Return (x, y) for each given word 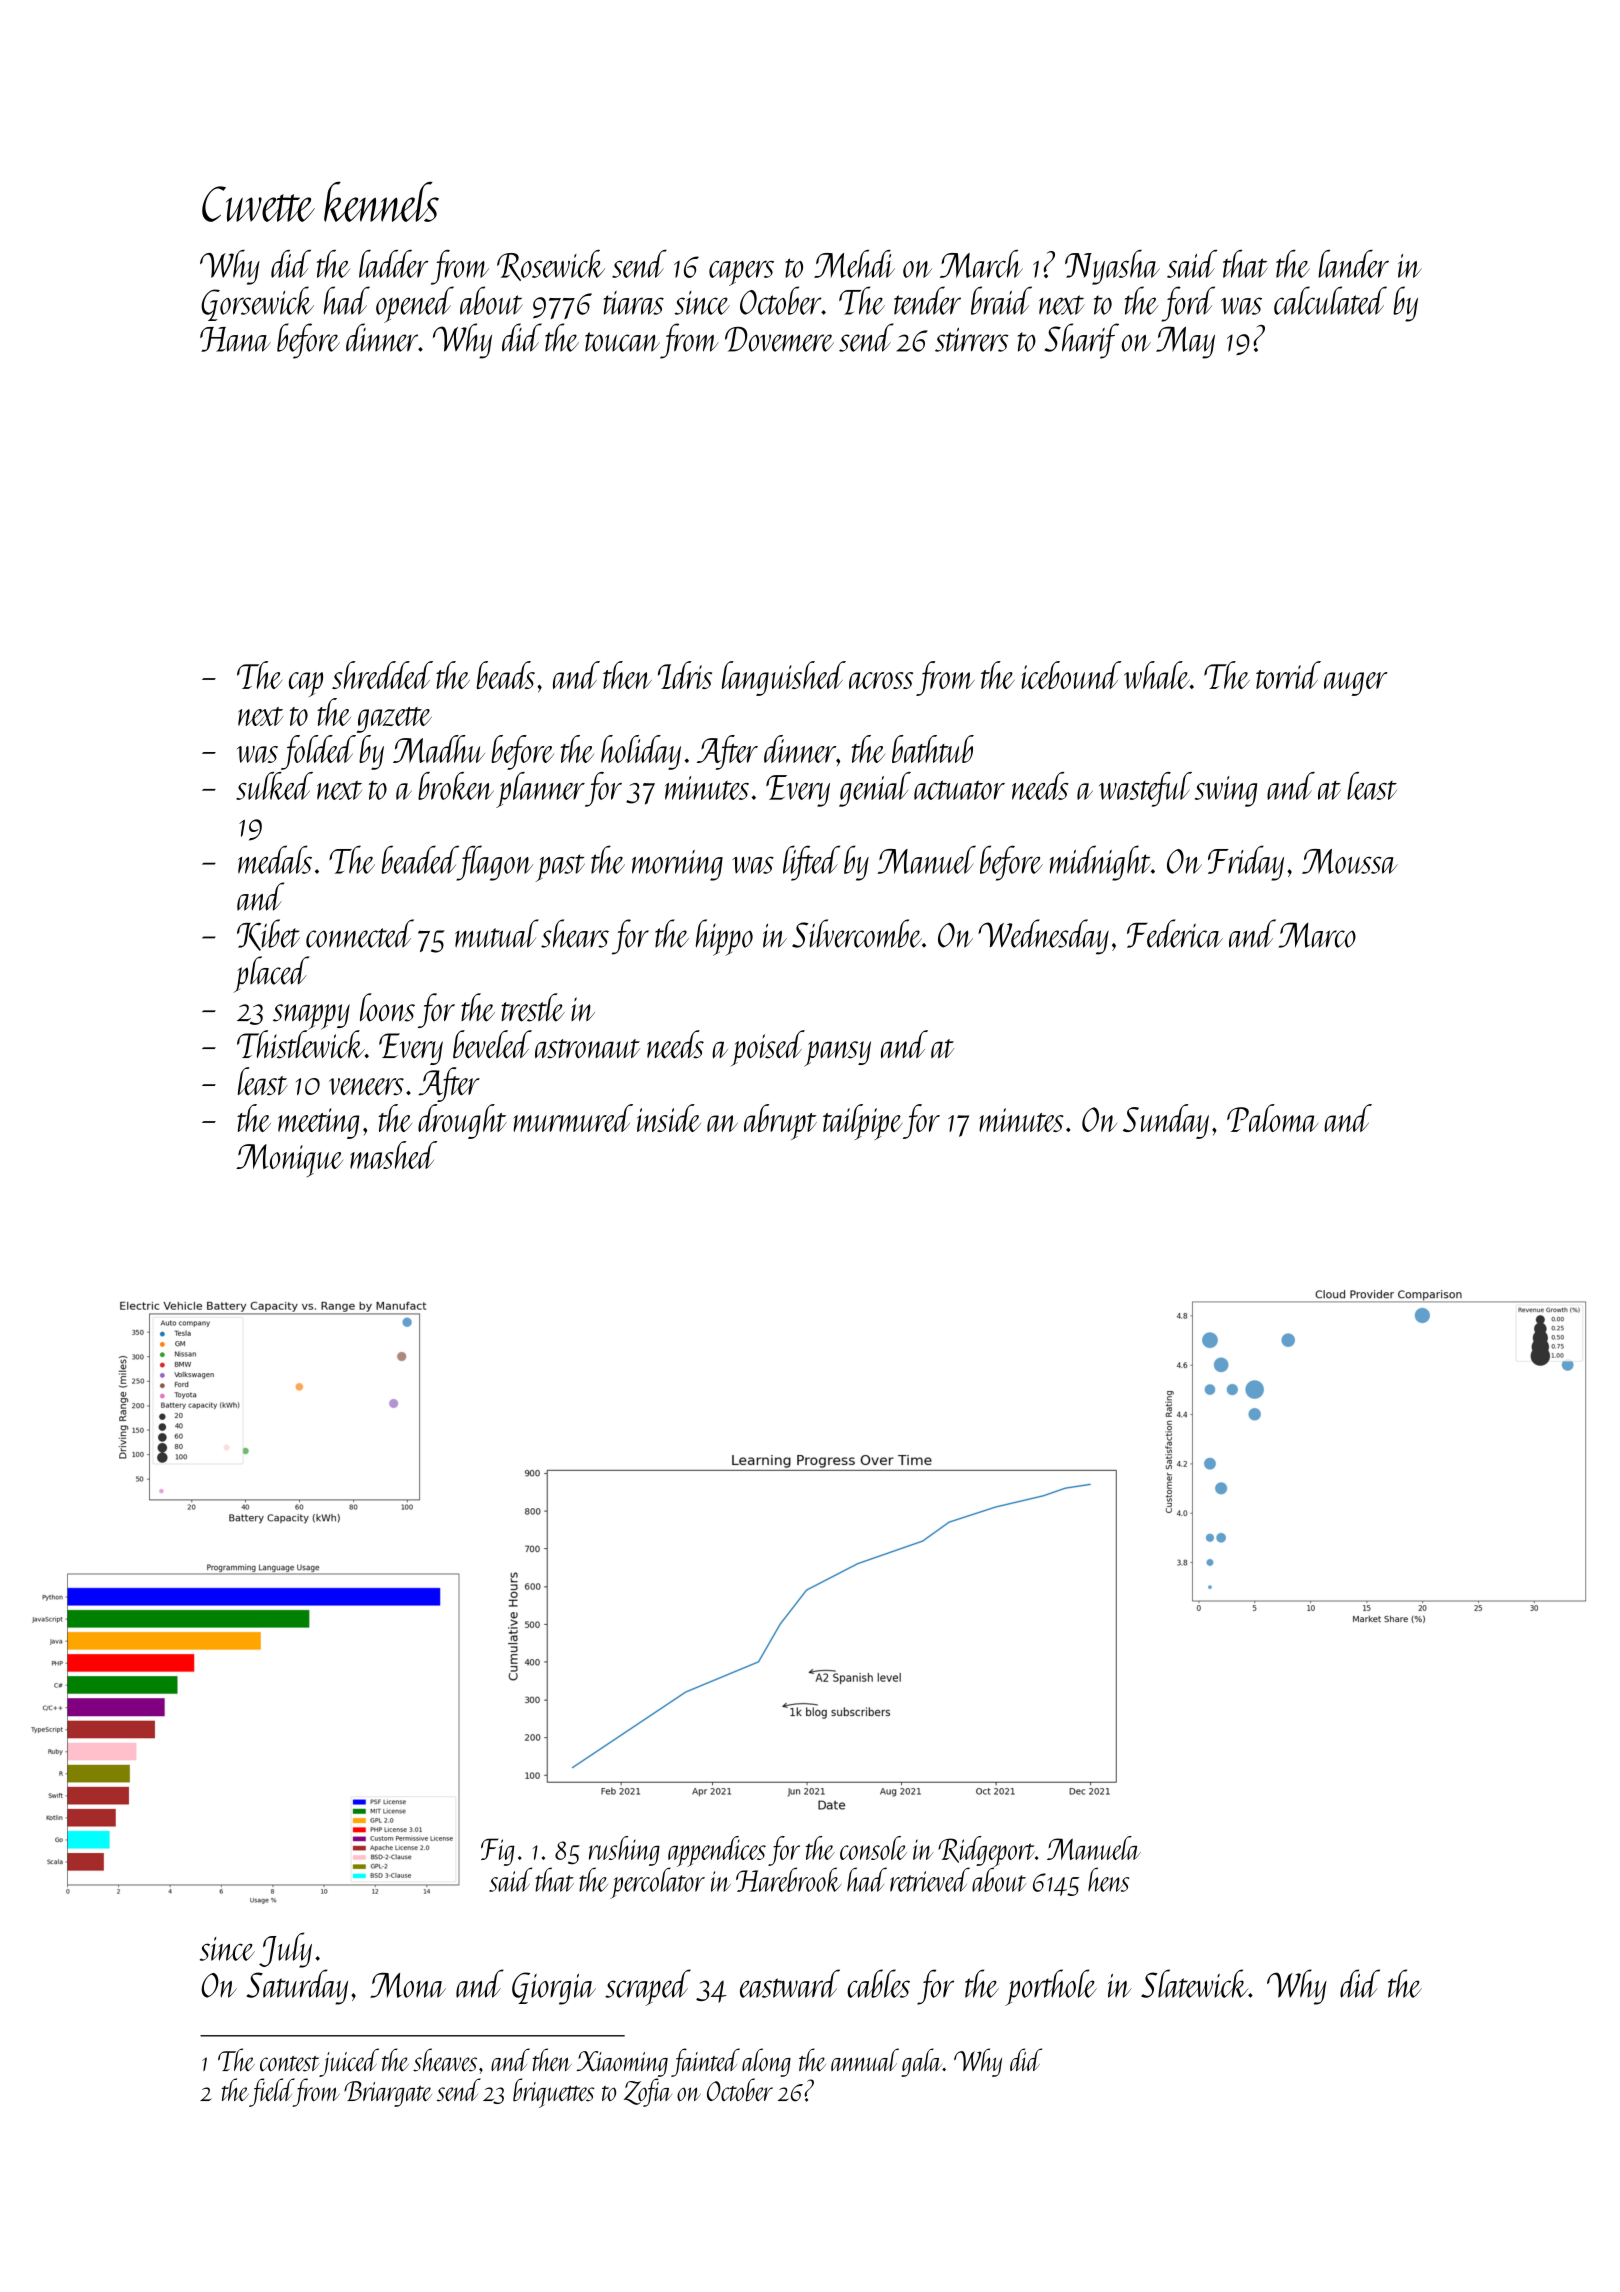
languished (784, 678)
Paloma (1272, 1118)
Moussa (1350, 861)
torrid (1288, 675)
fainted (705, 2062)
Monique (289, 1160)
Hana (235, 339)
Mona (408, 1985)
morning (677, 865)
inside (669, 1118)
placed (271, 974)
